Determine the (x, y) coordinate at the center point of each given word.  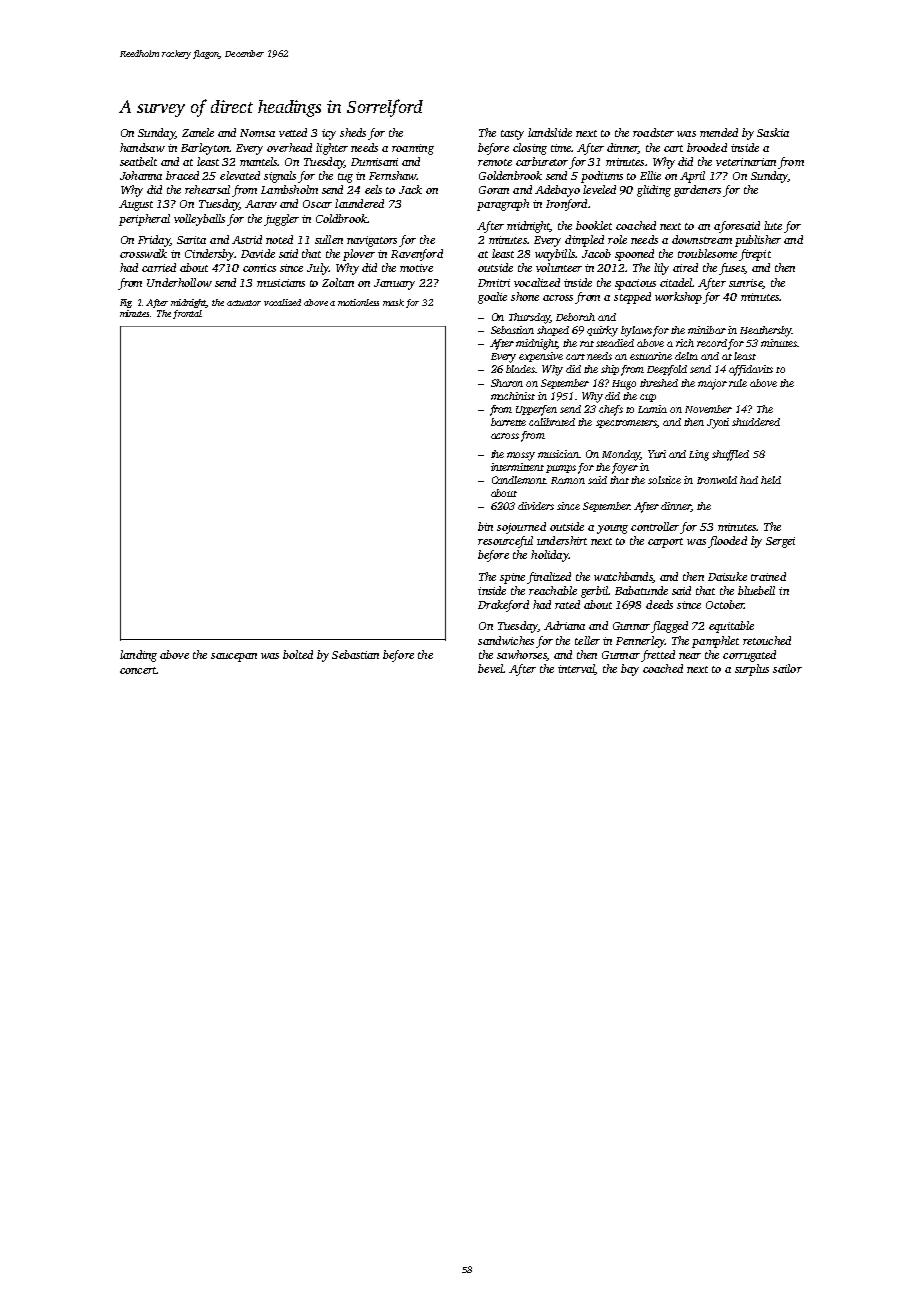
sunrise (746, 284)
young (612, 529)
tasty (512, 135)
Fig (126, 303)
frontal (187, 314)
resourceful (505, 542)
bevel (491, 668)
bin (485, 526)
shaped (553, 331)
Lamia (652, 409)
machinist (513, 396)
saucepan (234, 657)
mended (719, 132)
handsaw (142, 147)
